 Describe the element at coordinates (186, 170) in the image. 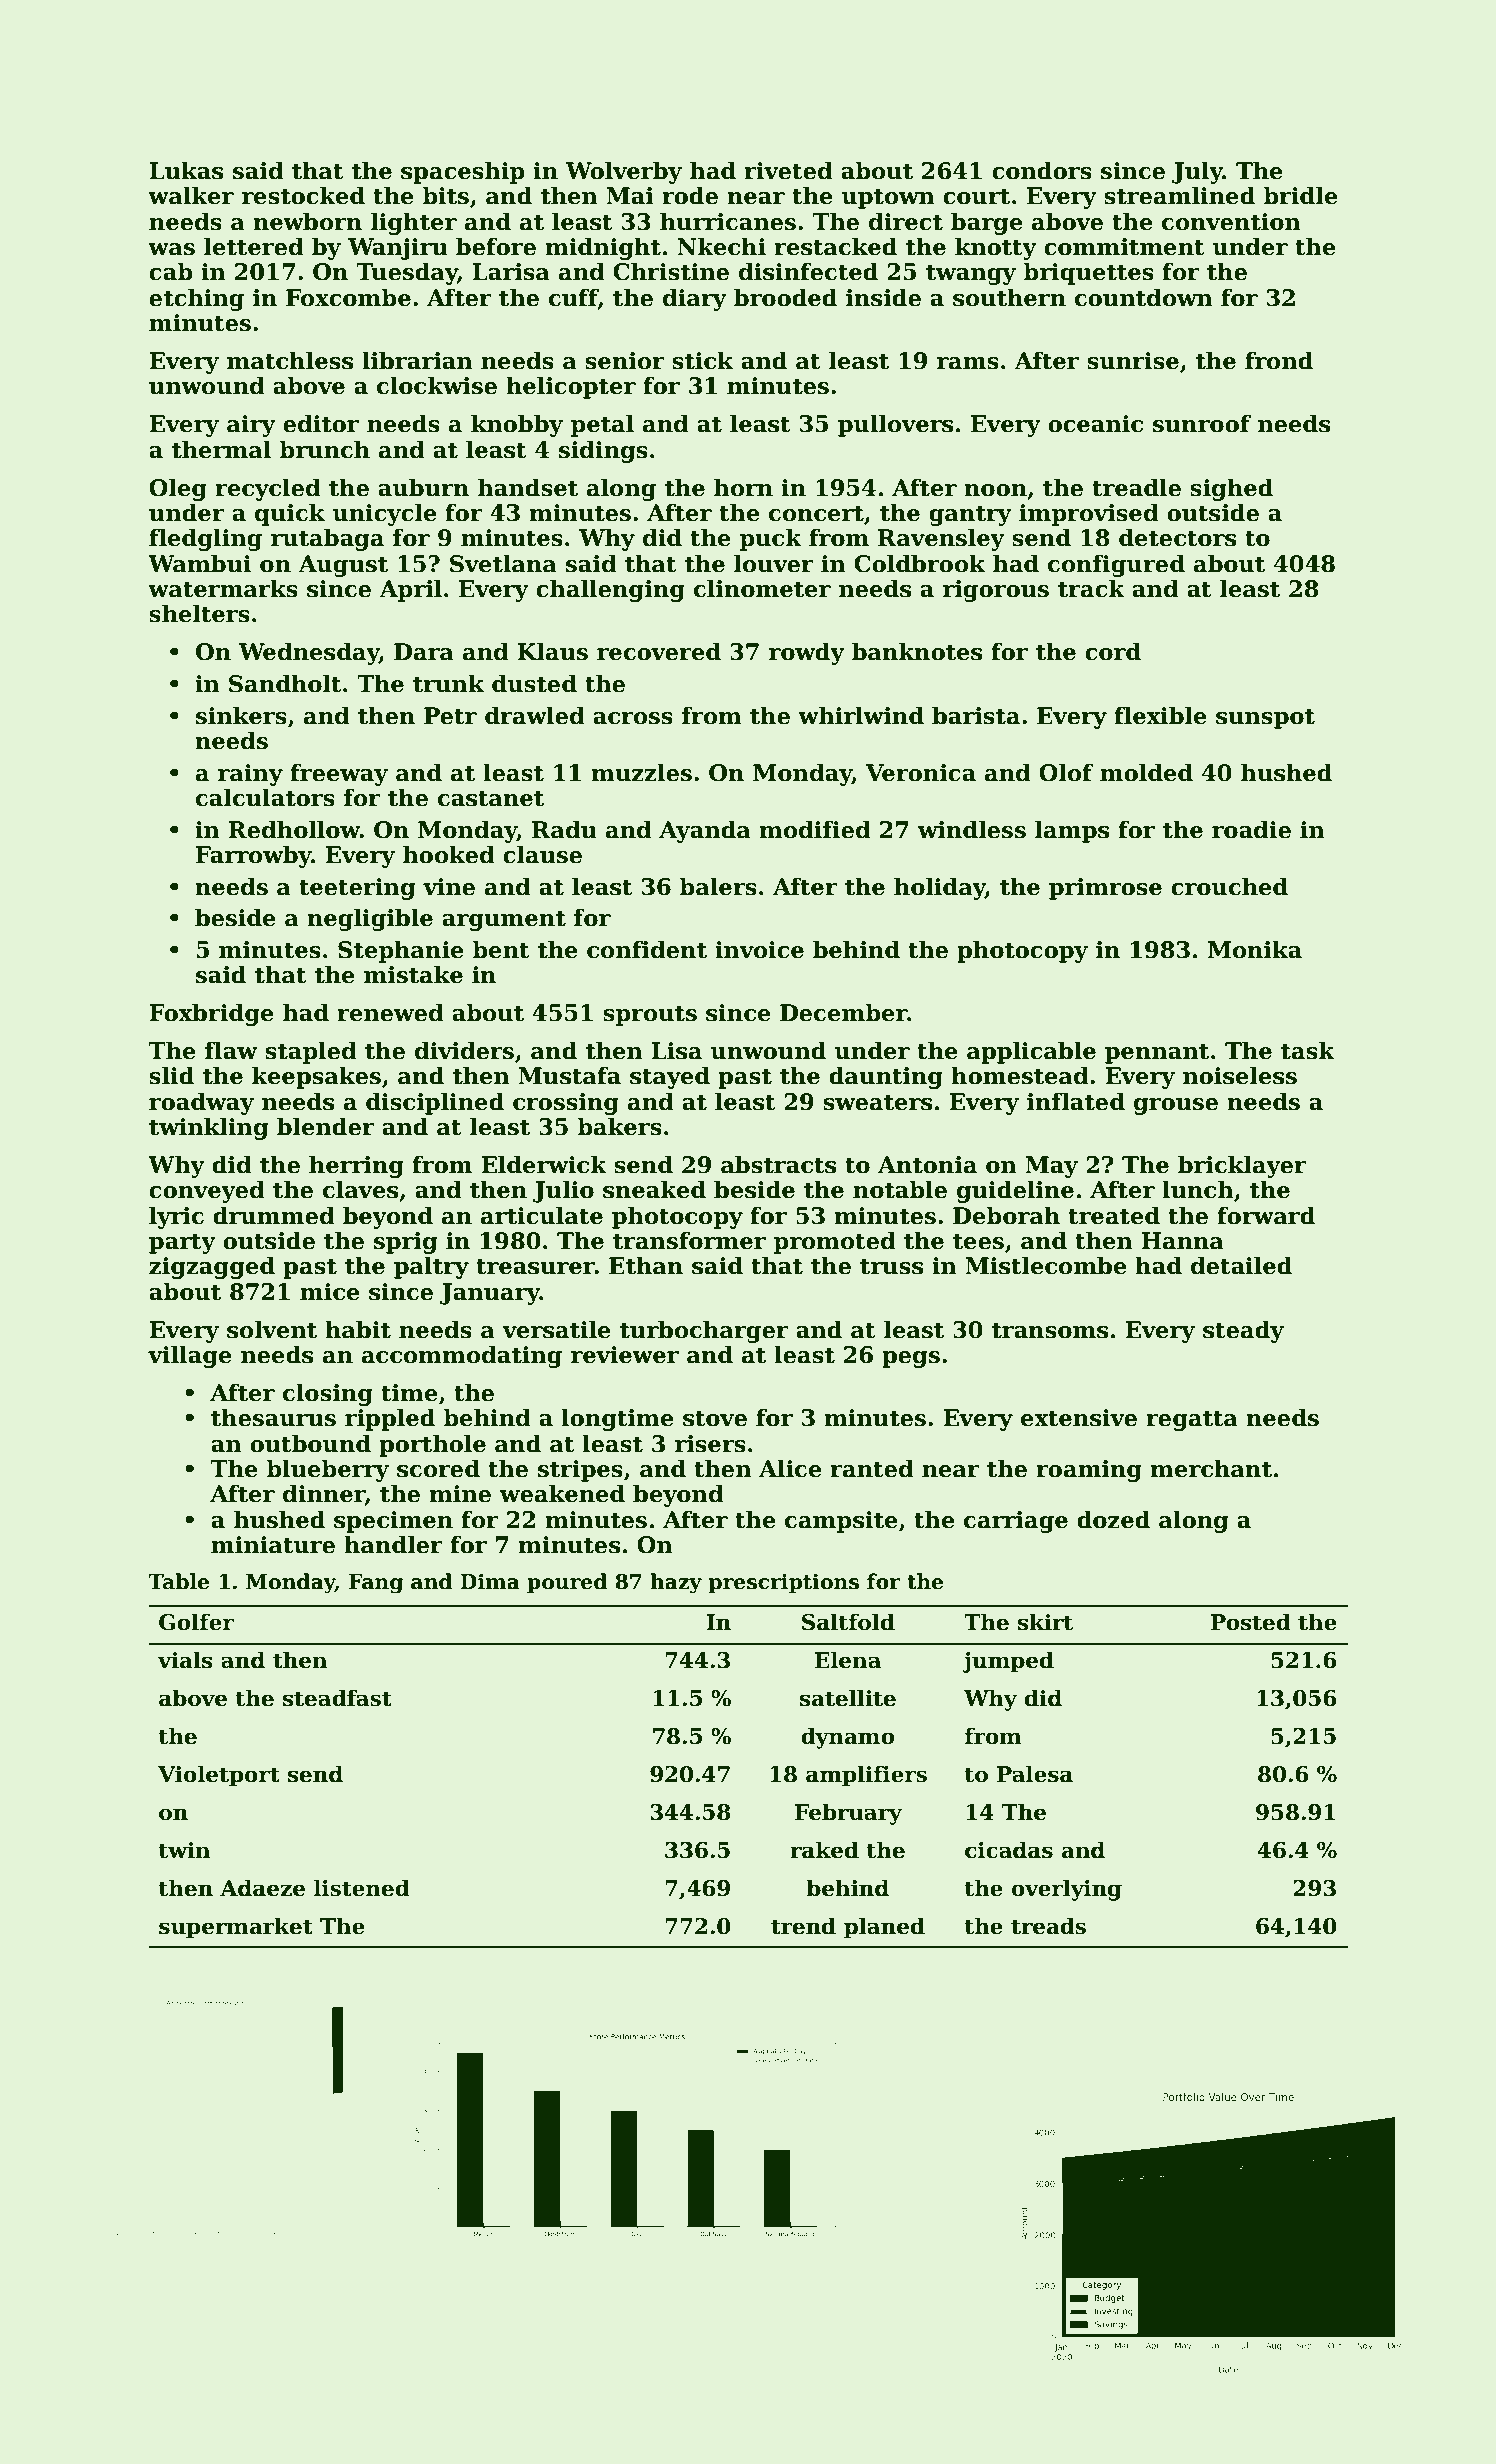

I see `Lukas` at that location.
